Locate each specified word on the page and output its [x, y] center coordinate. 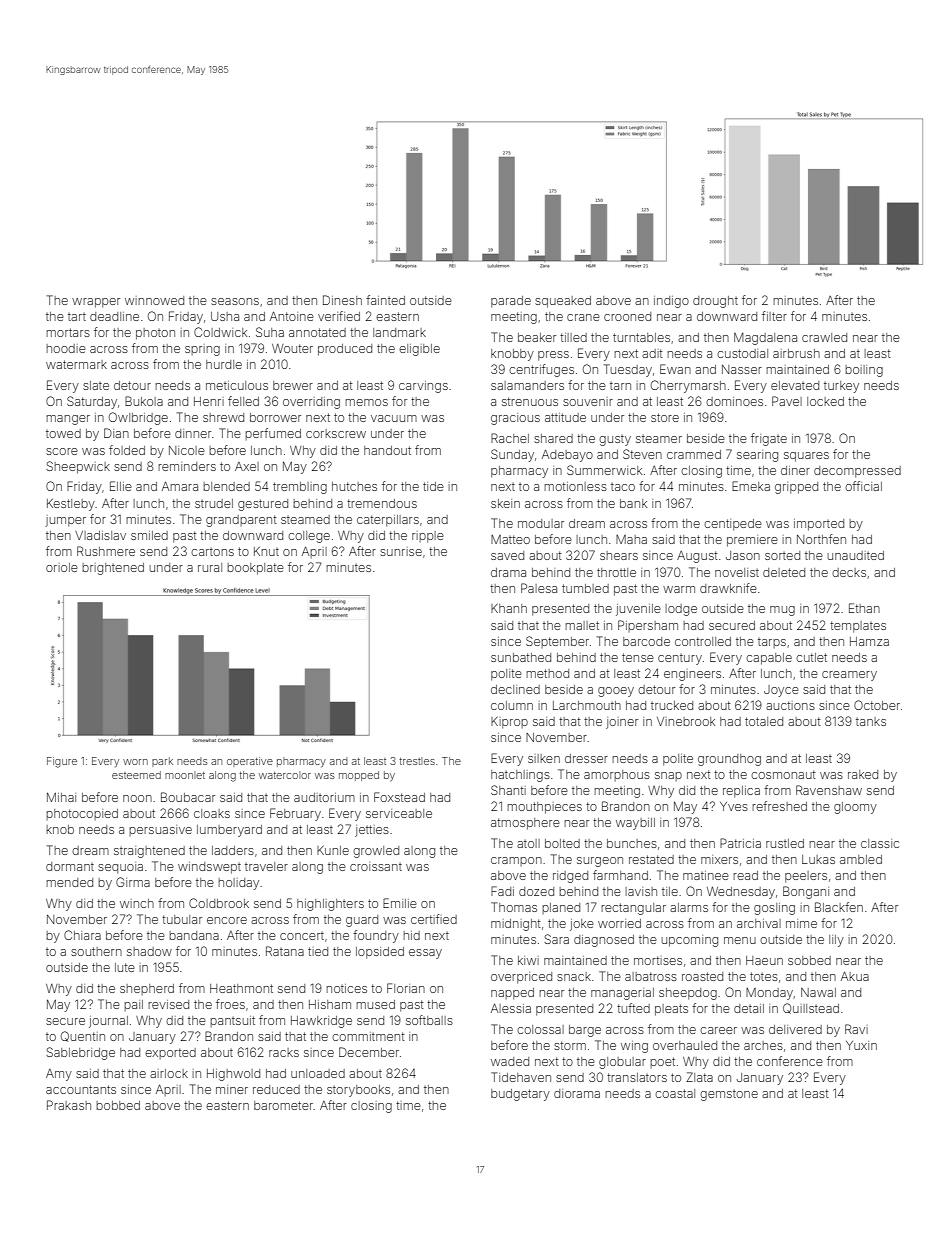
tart [77, 317]
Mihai [61, 797]
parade [511, 302]
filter [774, 316]
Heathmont [241, 988]
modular [541, 523]
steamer [659, 439]
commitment [368, 1036]
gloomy [855, 808]
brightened [113, 569]
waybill [635, 824]
